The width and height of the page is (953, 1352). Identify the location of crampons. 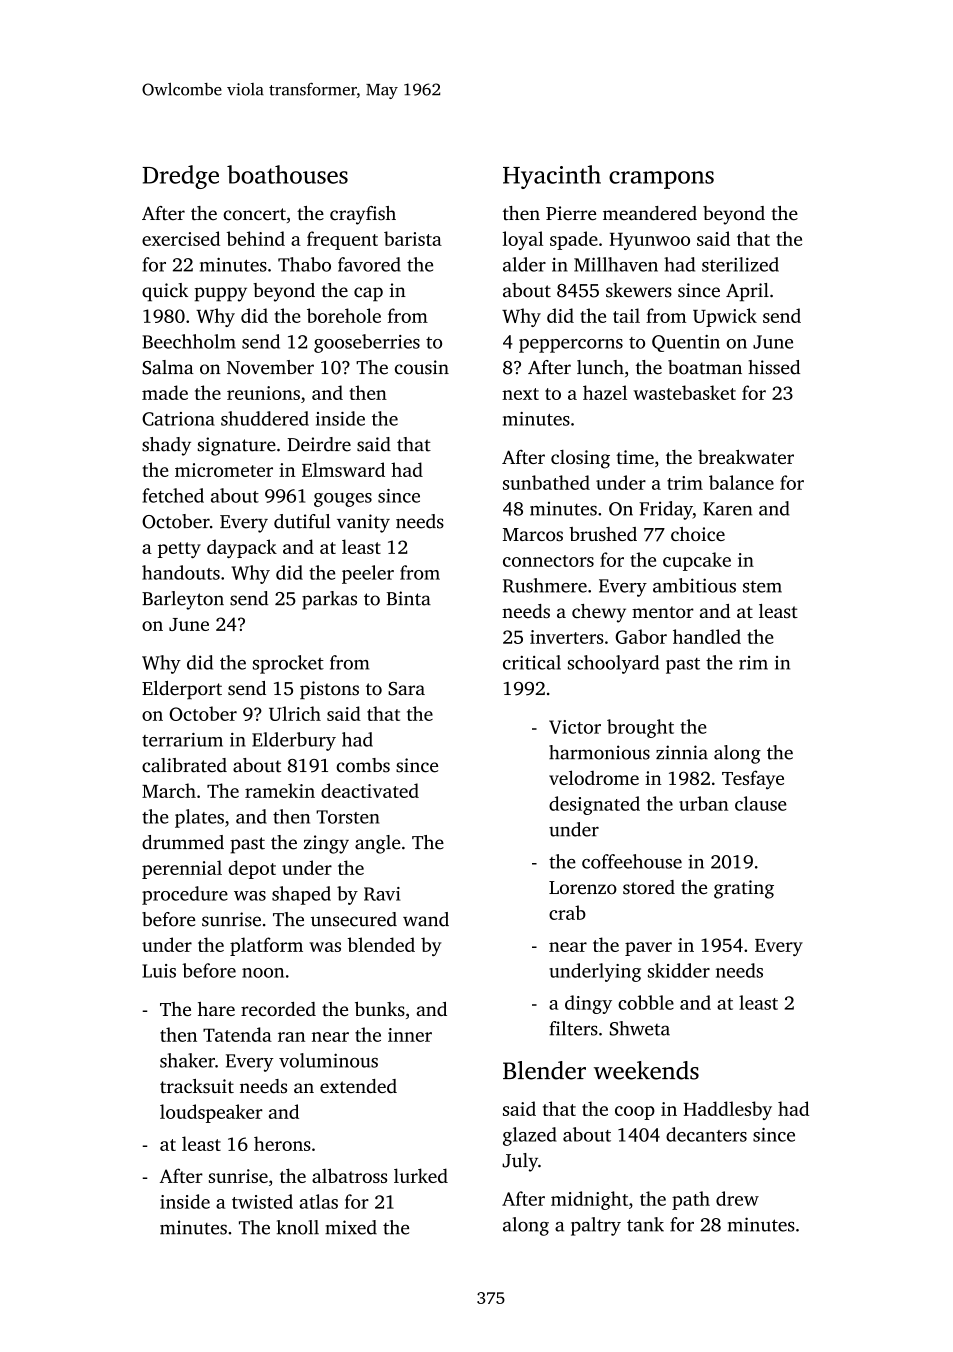
(661, 180).
